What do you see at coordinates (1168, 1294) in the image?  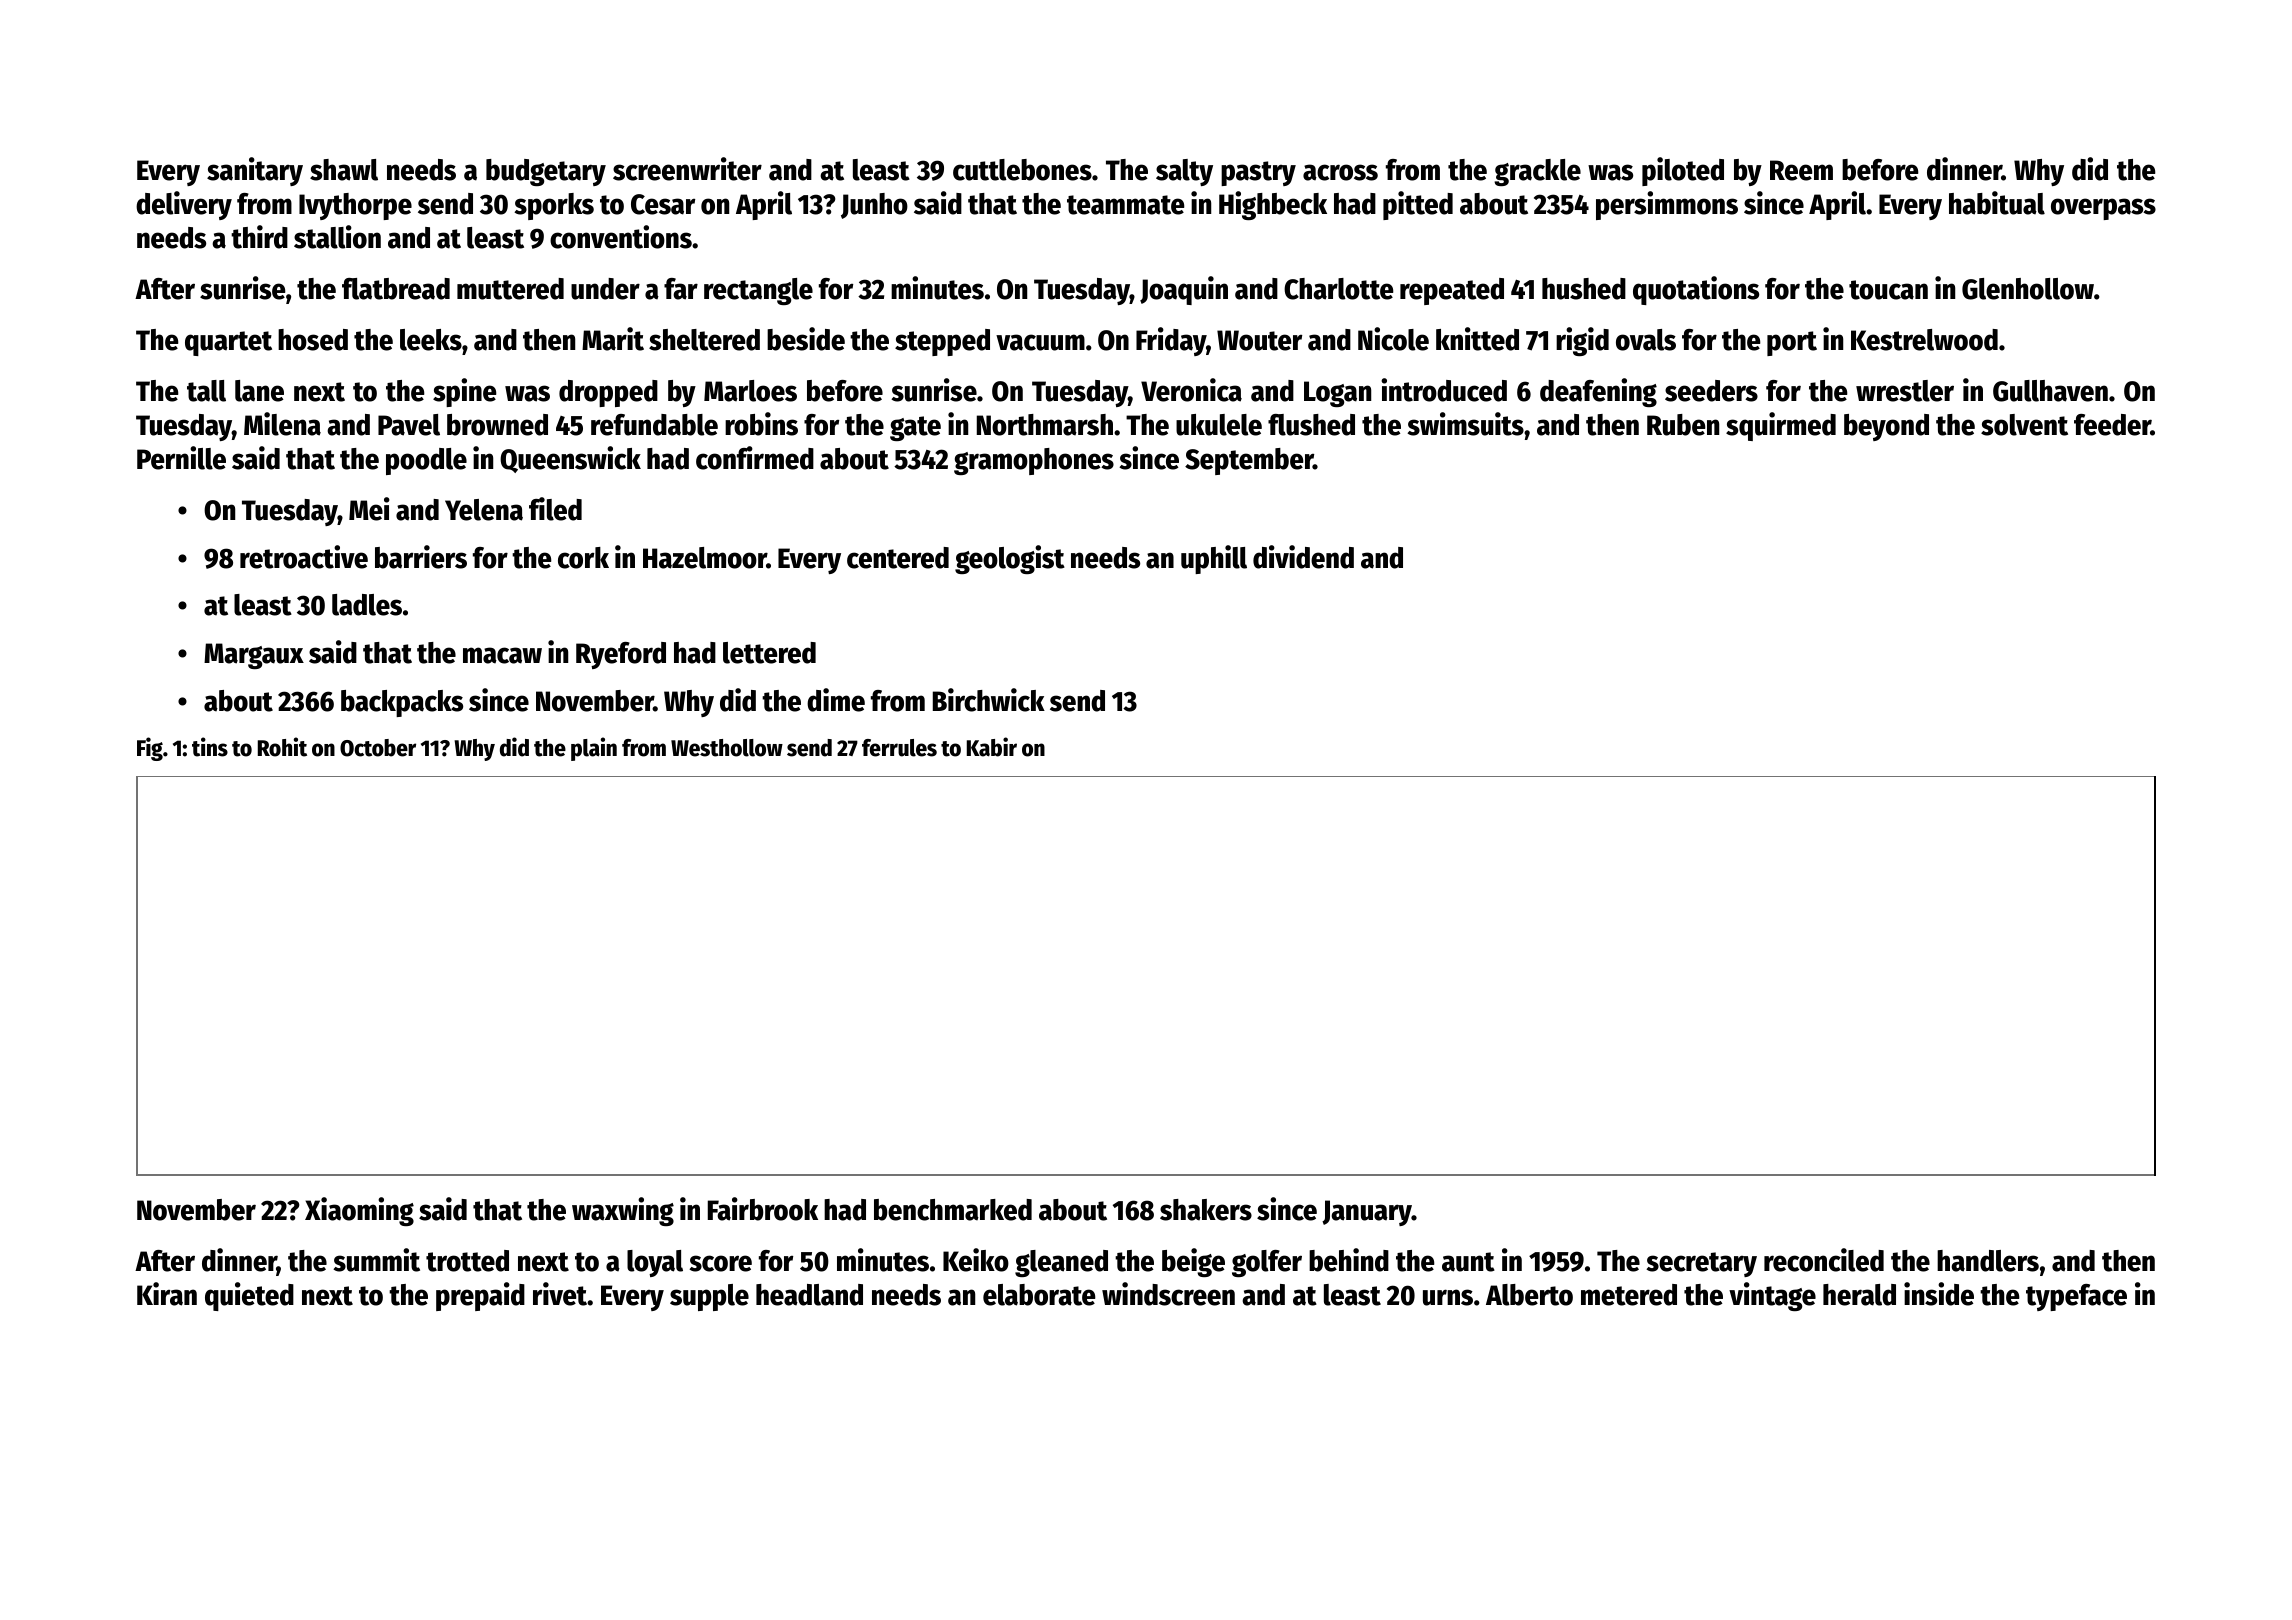 I see `windscreen` at bounding box center [1168, 1294].
